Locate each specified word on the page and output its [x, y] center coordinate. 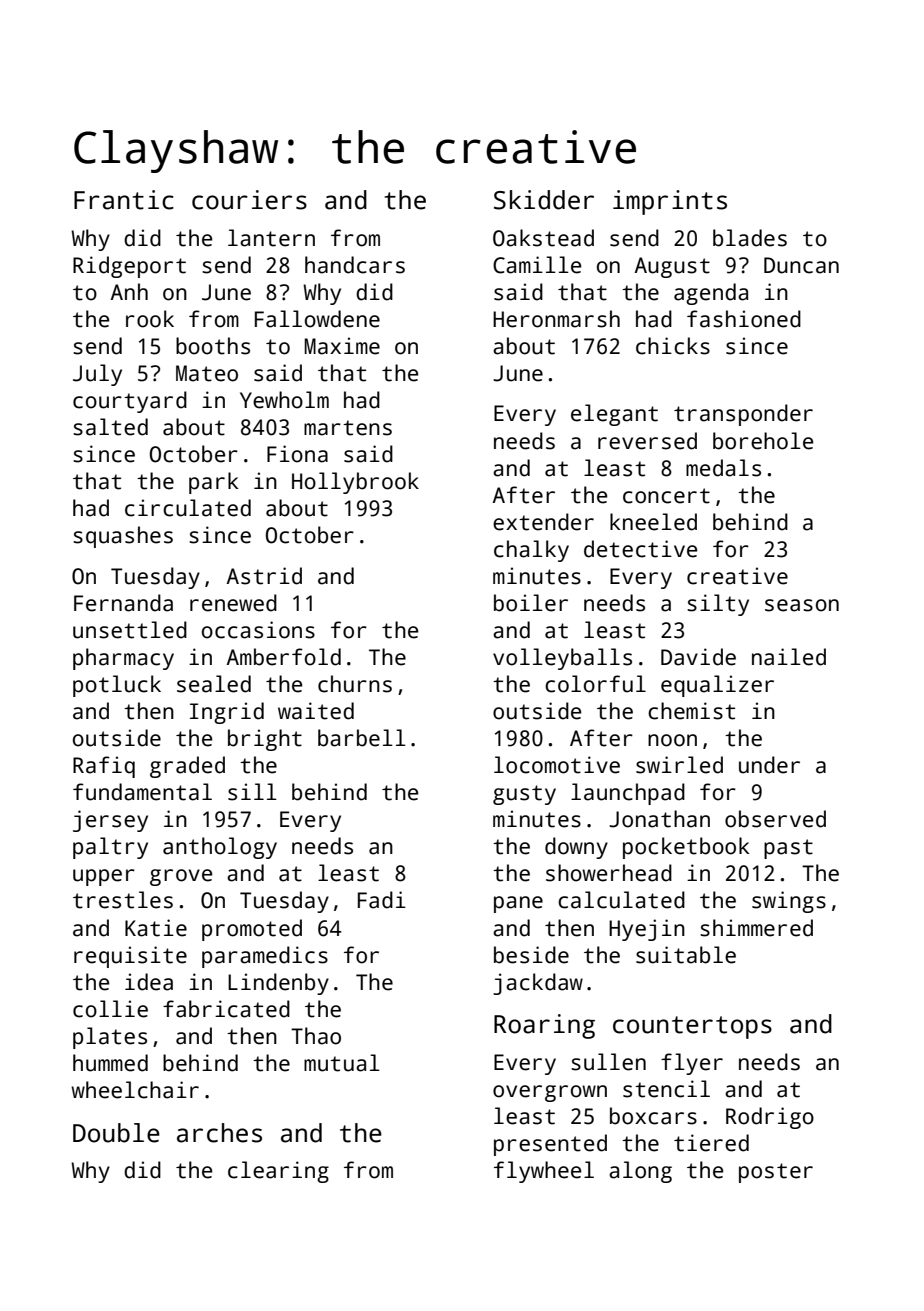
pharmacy [123, 659]
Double [116, 1133]
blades [750, 238]
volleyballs [562, 659]
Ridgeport [129, 267]
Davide [698, 657]
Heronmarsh [556, 319]
